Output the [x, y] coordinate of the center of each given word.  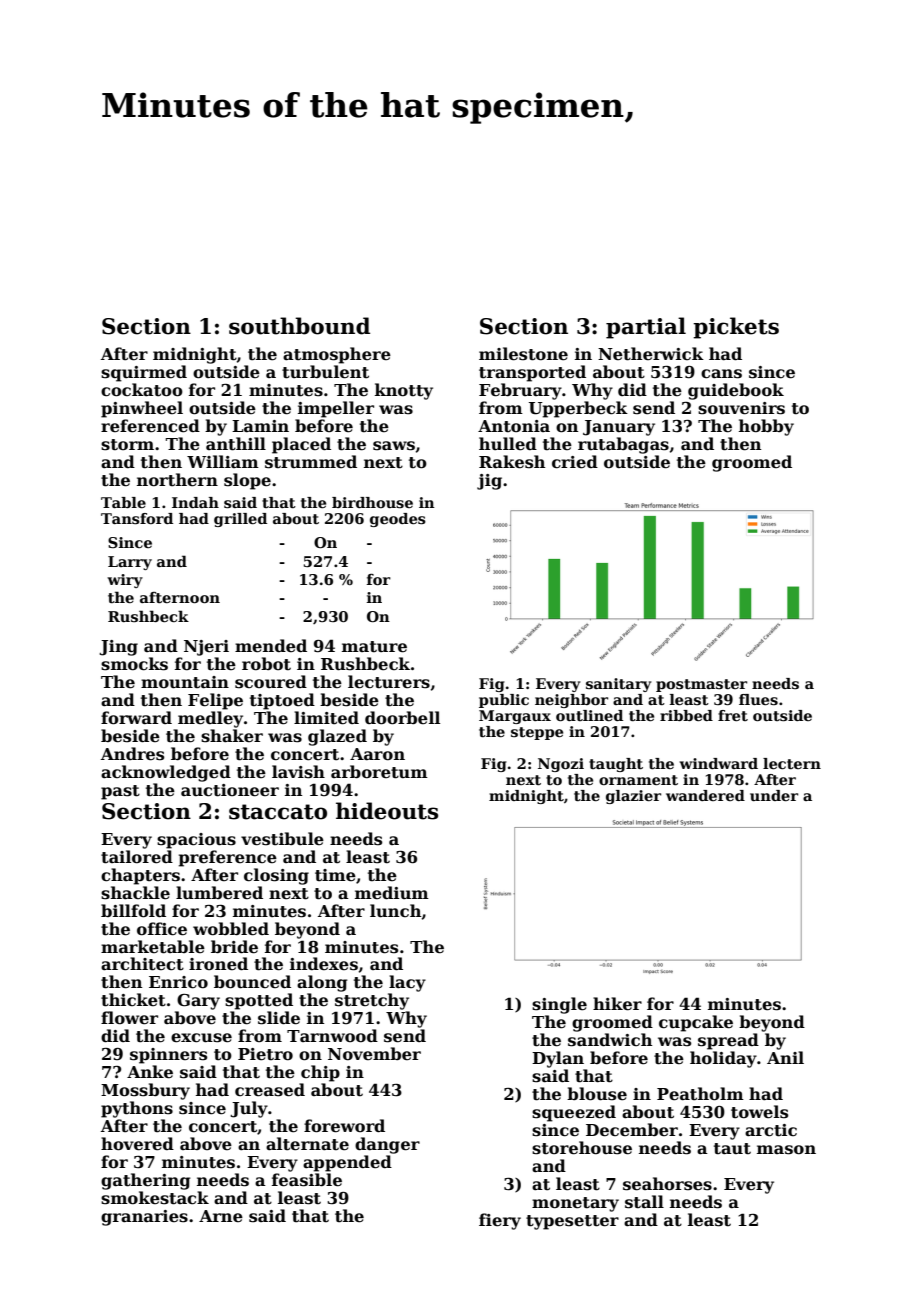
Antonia [514, 426]
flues [758, 699]
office [162, 929]
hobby [766, 427]
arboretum [379, 772]
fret [733, 715]
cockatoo [142, 390]
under [774, 795]
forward [136, 718]
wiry [125, 581]
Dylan [558, 1059]
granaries [144, 1218]
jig [489, 482]
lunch [395, 911]
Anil [785, 1057]
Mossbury [145, 1091]
